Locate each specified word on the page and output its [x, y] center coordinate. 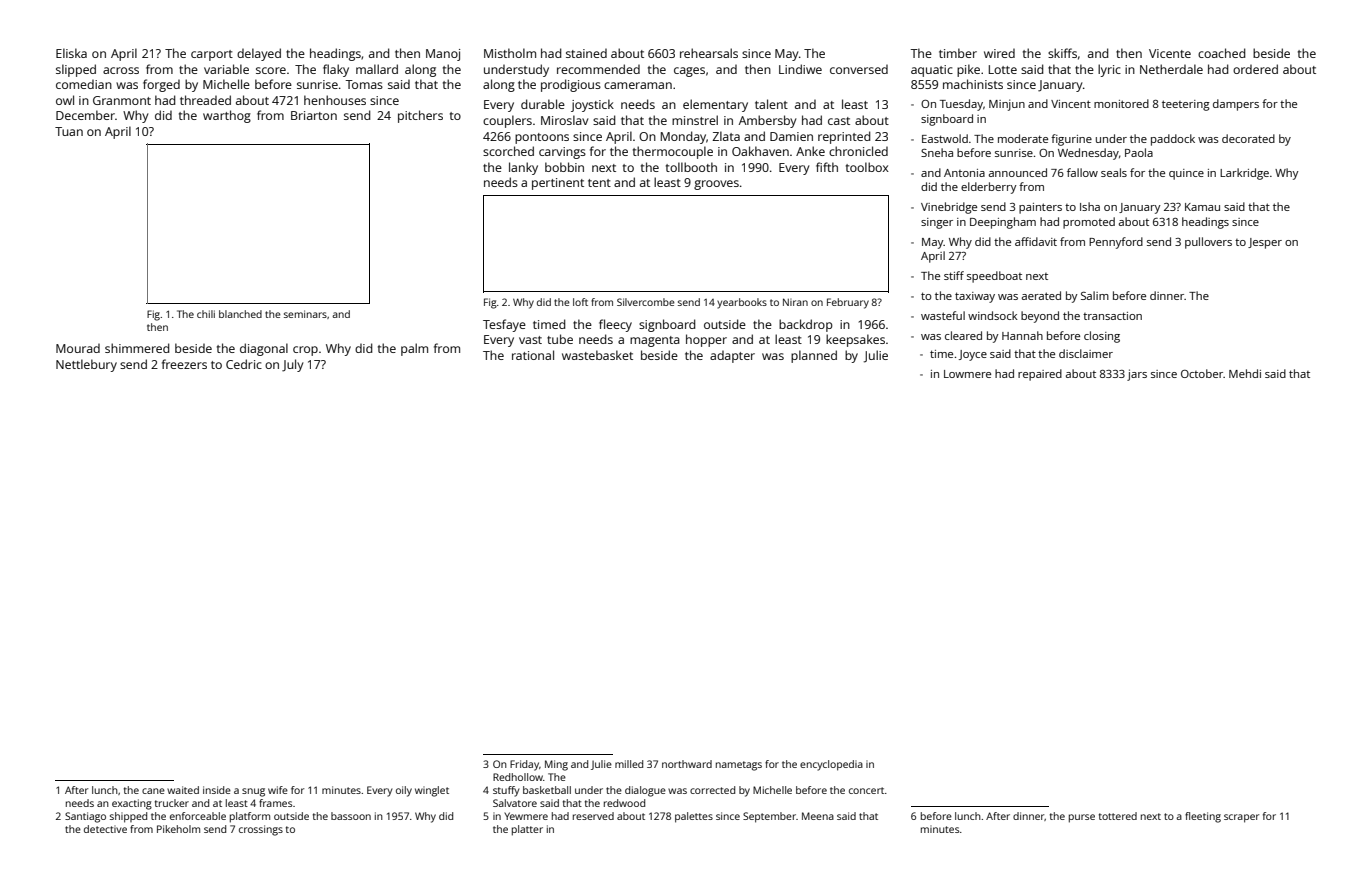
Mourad [78, 348]
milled [629, 764]
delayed [259, 54]
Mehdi [1245, 373]
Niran [795, 302]
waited [183, 790]
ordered [1255, 69]
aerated [1041, 295]
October [1202, 373]
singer [937, 223]
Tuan [69, 131]
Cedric [244, 364]
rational [533, 355]
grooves [716, 185]
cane [153, 791]
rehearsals [709, 53]
